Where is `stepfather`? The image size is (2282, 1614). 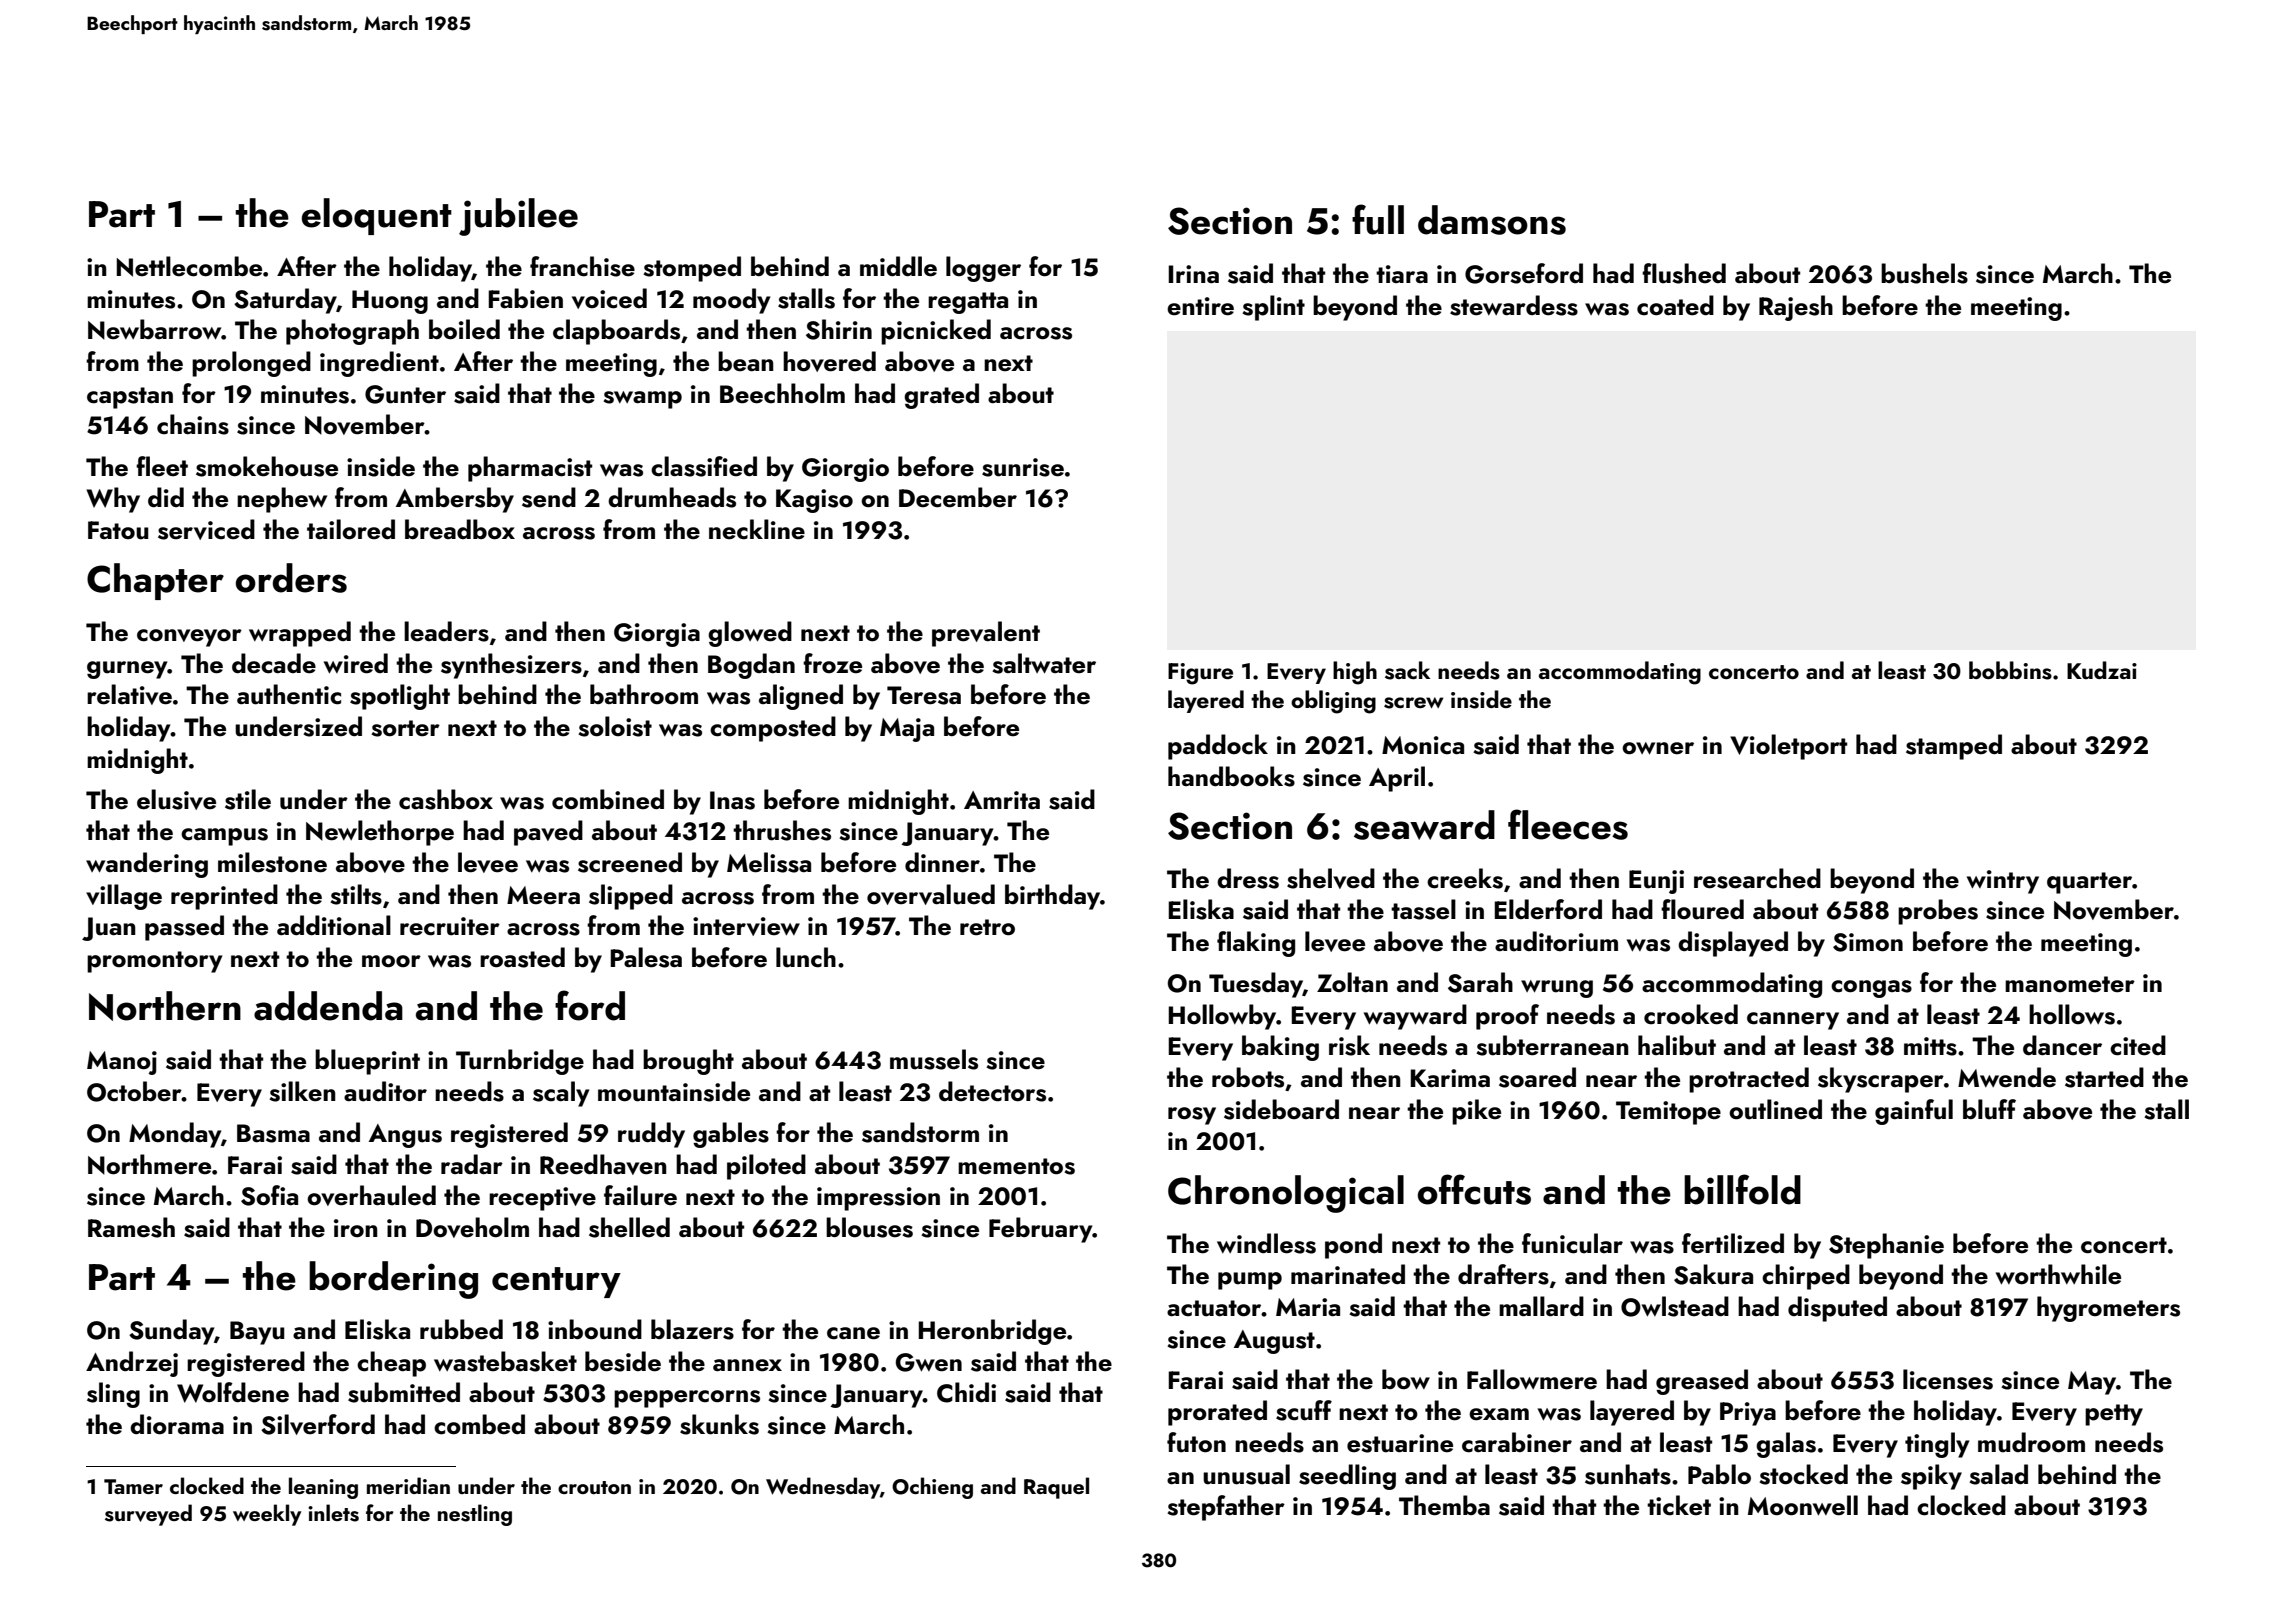 stepfather is located at coordinates (1226, 1508).
